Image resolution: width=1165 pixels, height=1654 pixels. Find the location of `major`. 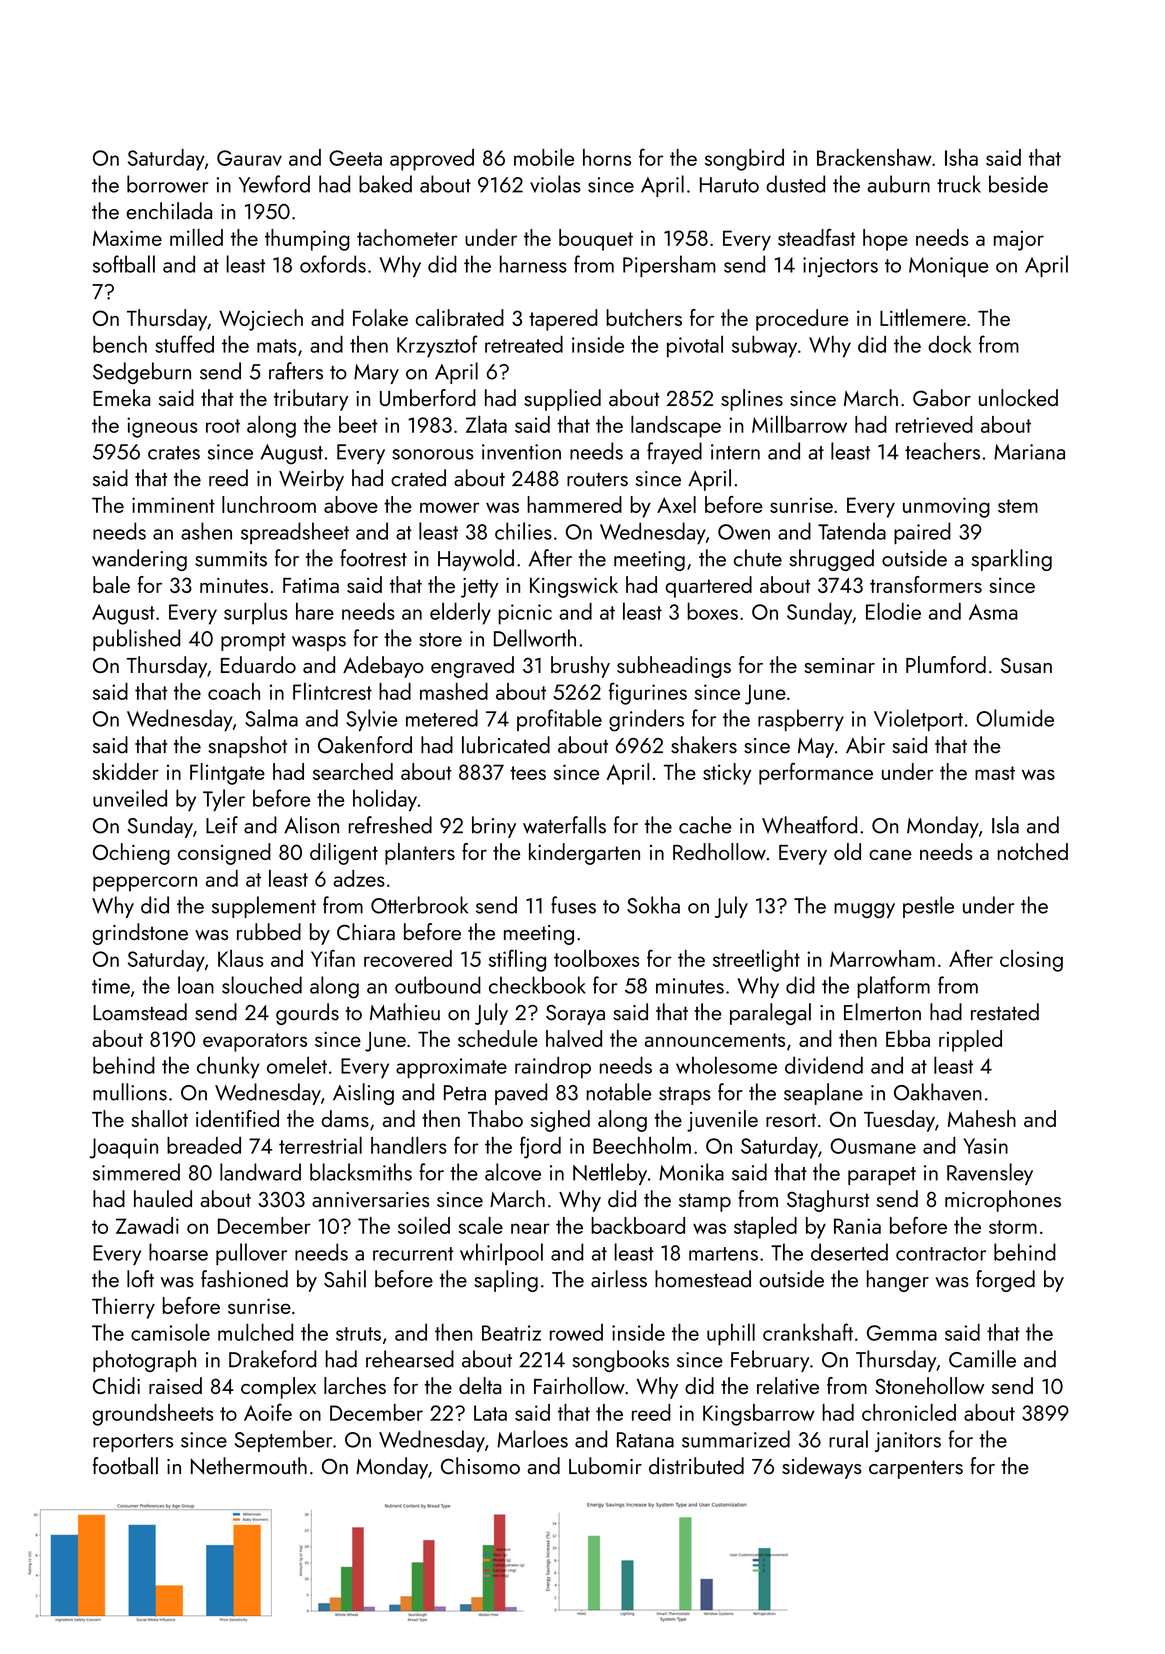

major is located at coordinates (1019, 240).
